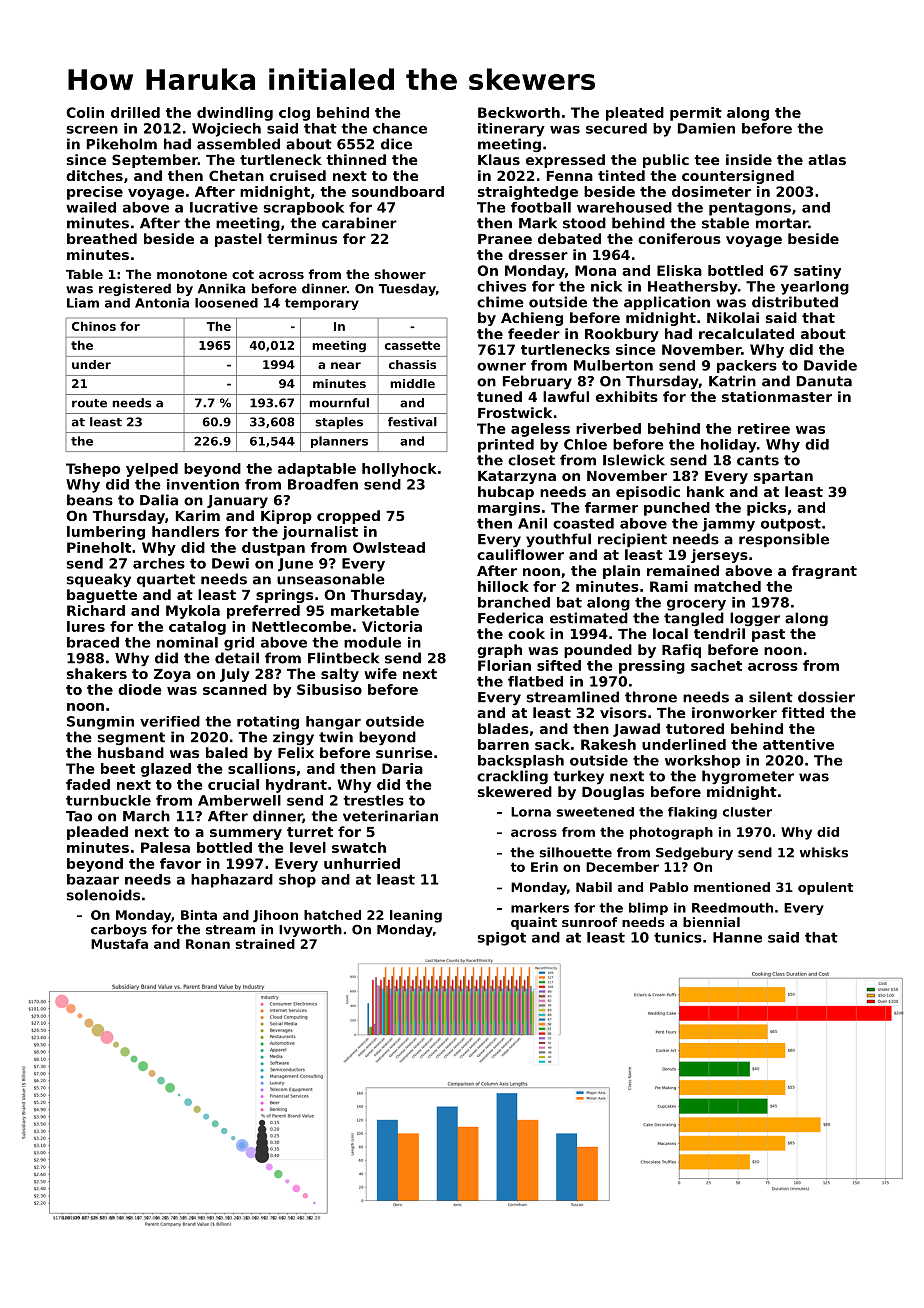  I want to click on lucrative, so click(224, 207).
